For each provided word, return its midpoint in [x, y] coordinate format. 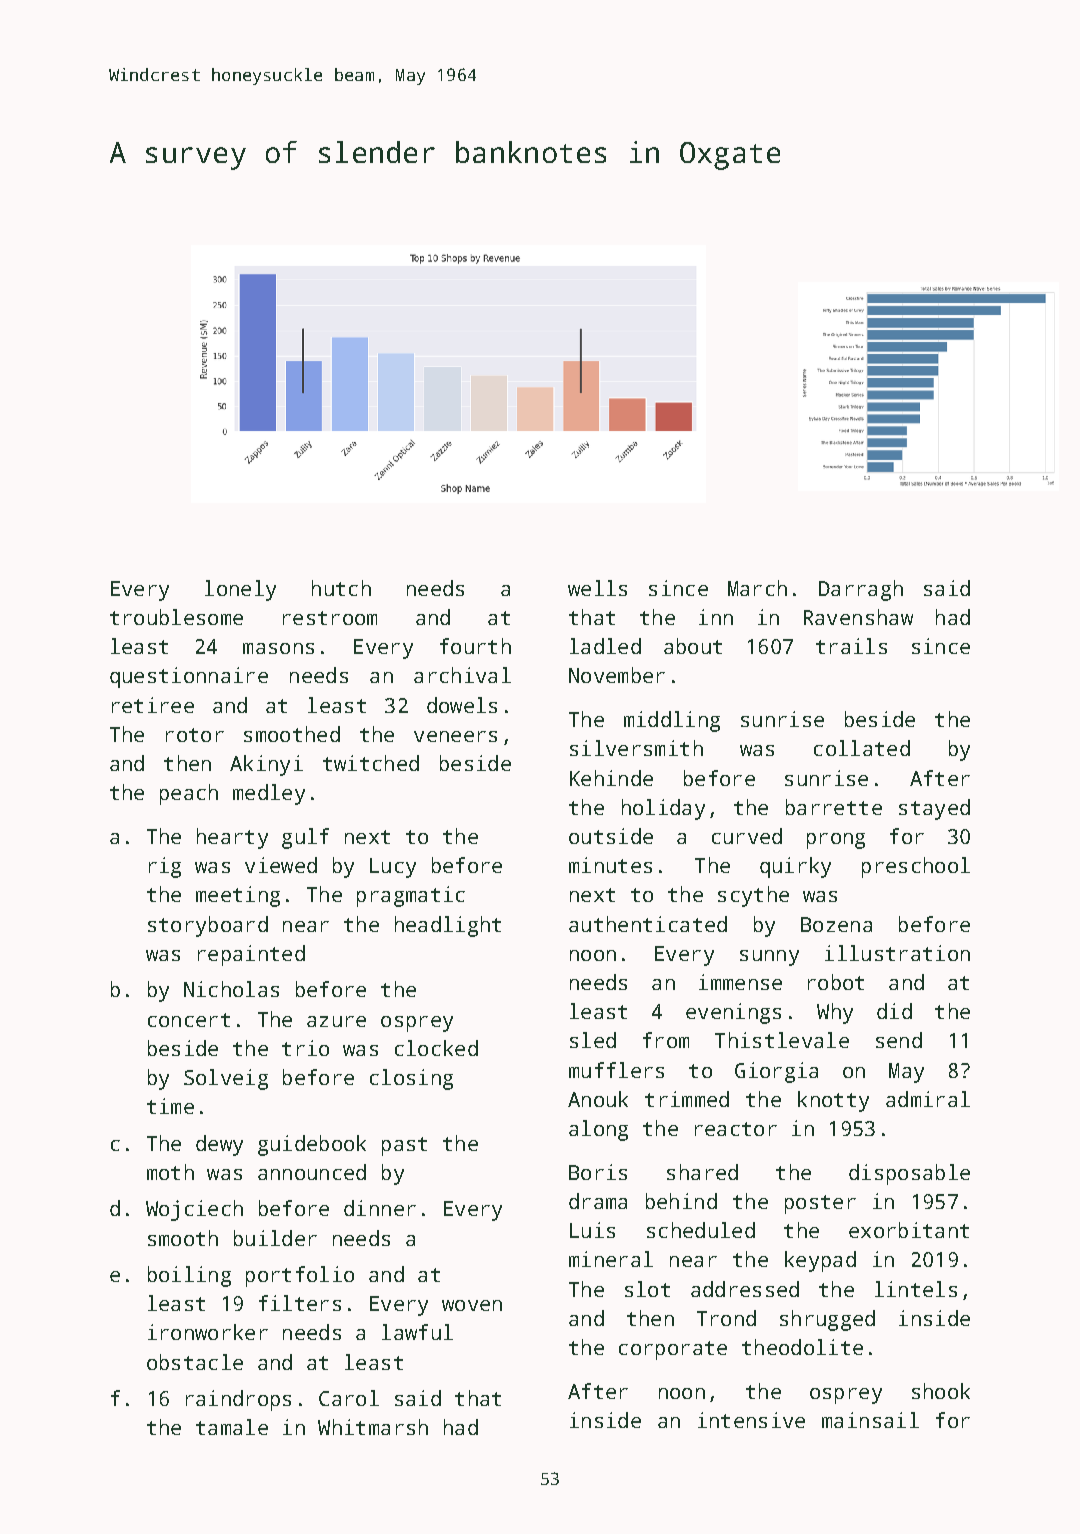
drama [598, 1201]
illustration [897, 953]
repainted [251, 955]
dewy [219, 1145]
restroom [330, 618]
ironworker [208, 1332]
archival [462, 675]
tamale [232, 1427]
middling [672, 721]
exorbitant [909, 1230]
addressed [745, 1289]
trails [851, 646]
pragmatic [411, 896]
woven [472, 1305]
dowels [462, 705]
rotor [195, 735]
